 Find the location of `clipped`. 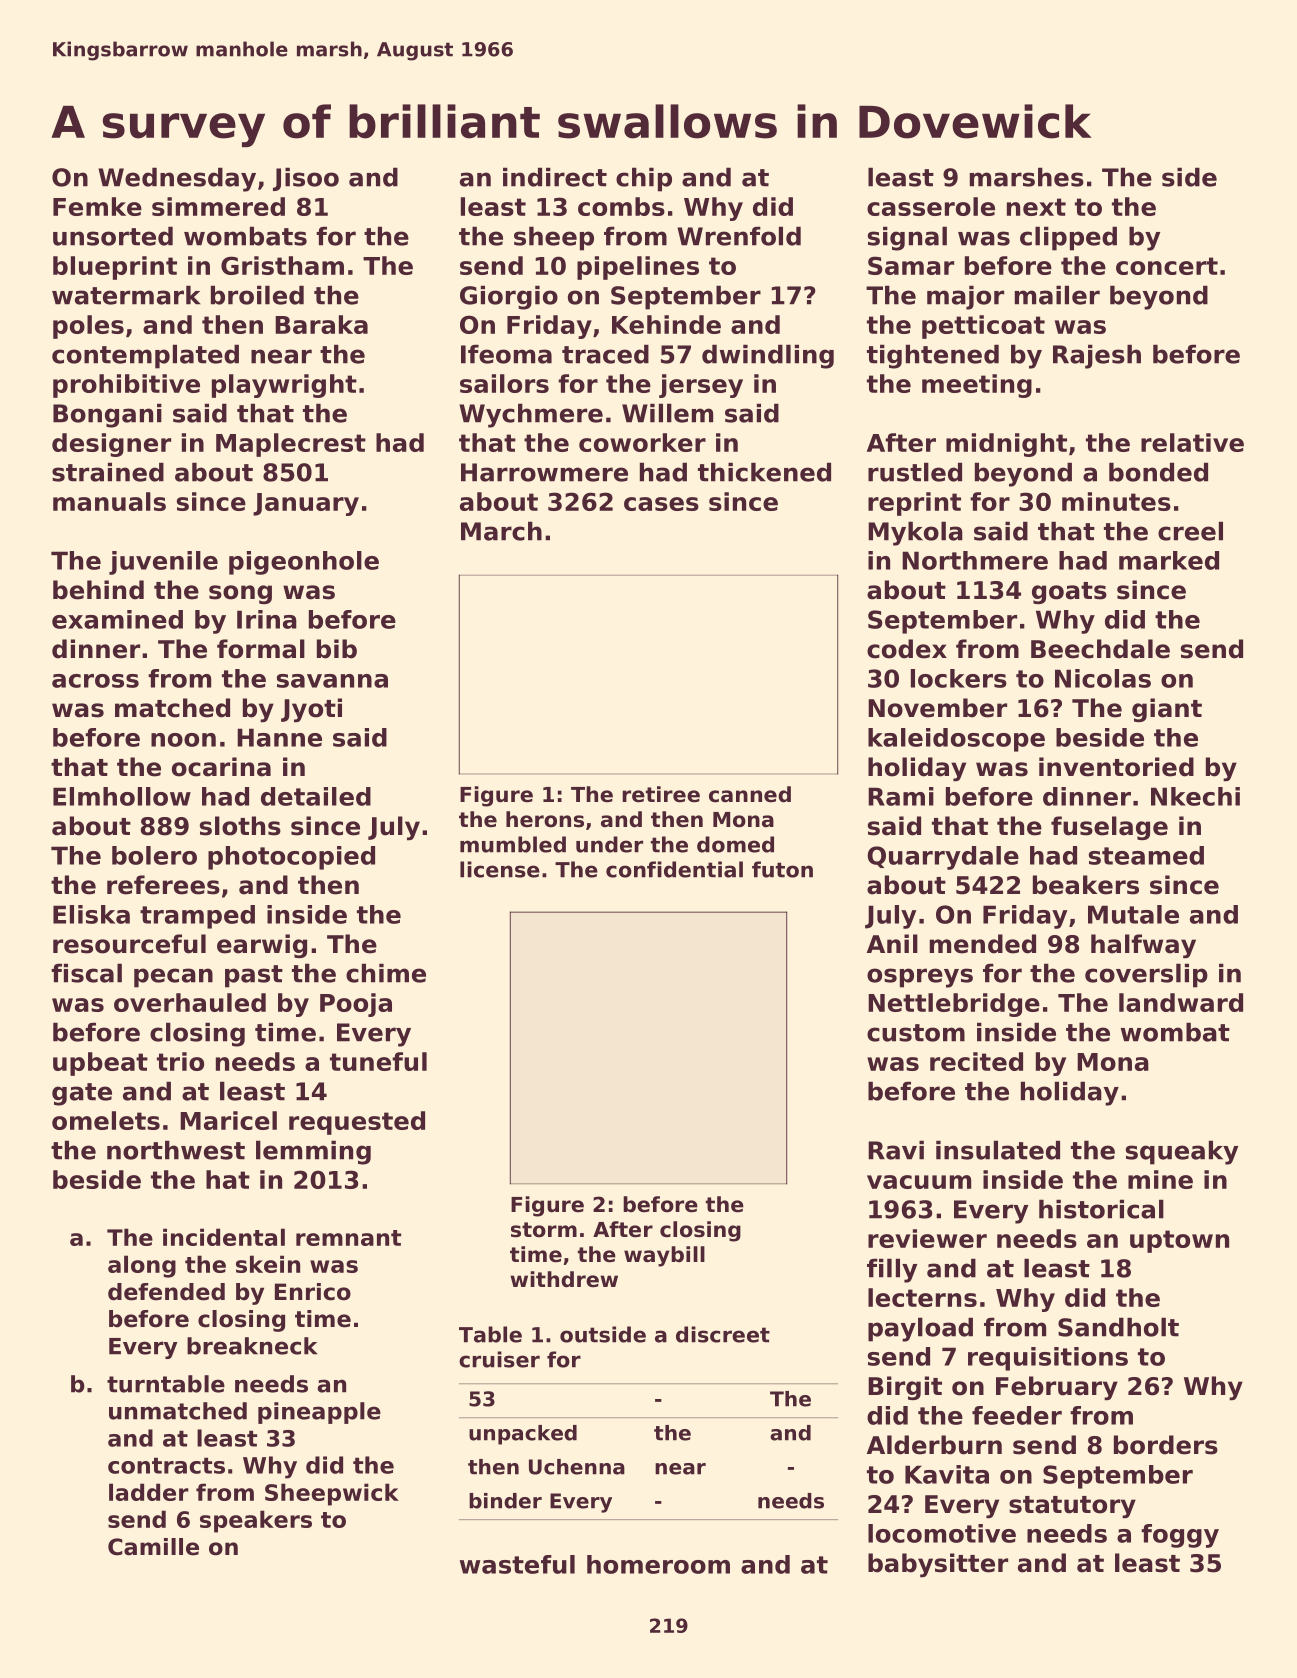

clipped is located at coordinates (1068, 238).
